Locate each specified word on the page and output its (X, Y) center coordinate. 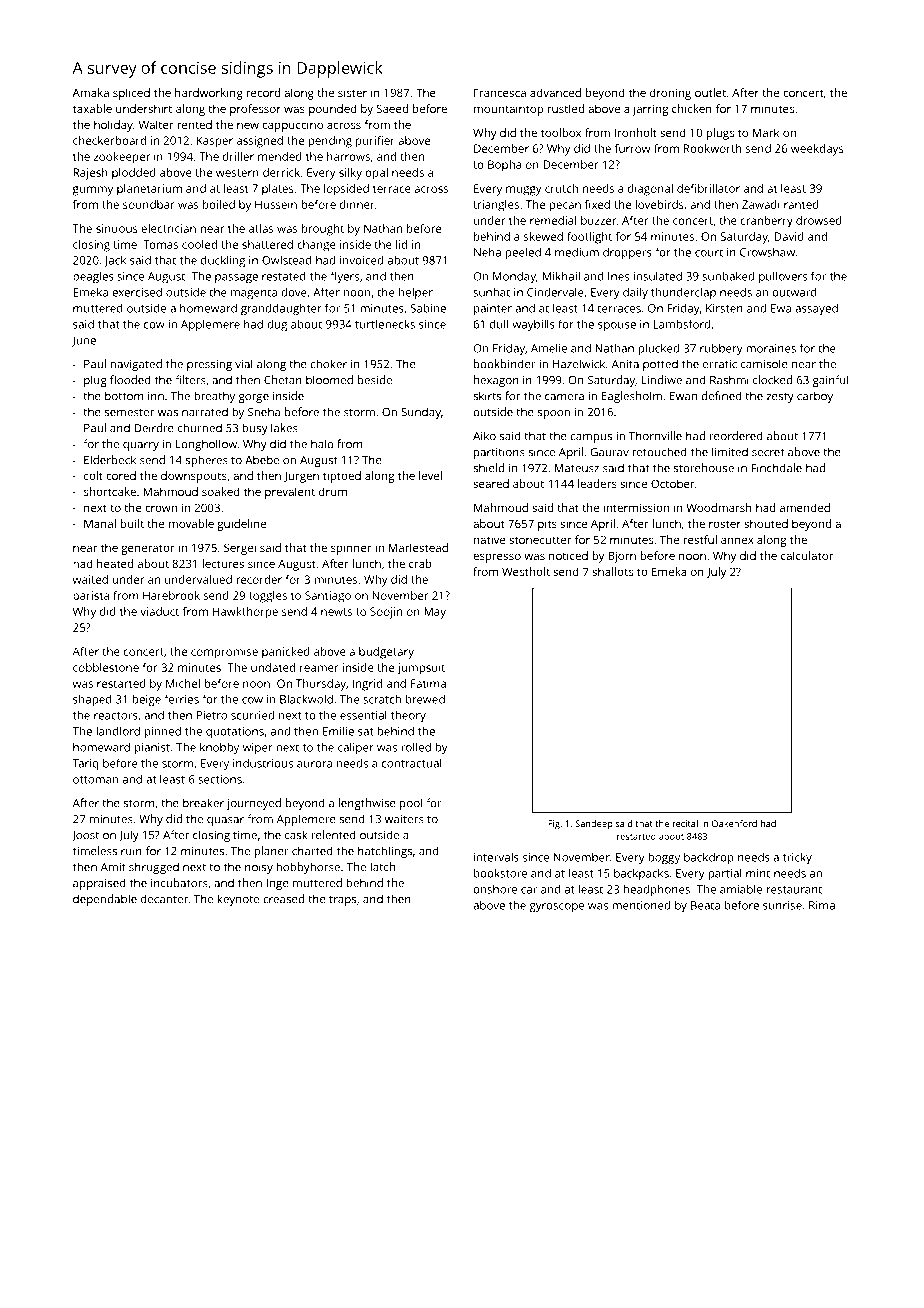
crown (161, 508)
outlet (710, 92)
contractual (412, 763)
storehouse (704, 468)
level (430, 475)
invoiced (361, 260)
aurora (314, 764)
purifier (375, 142)
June (83, 341)
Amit (113, 867)
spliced (131, 94)
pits (547, 525)
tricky (797, 858)
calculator (807, 555)
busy (255, 429)
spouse (617, 326)
